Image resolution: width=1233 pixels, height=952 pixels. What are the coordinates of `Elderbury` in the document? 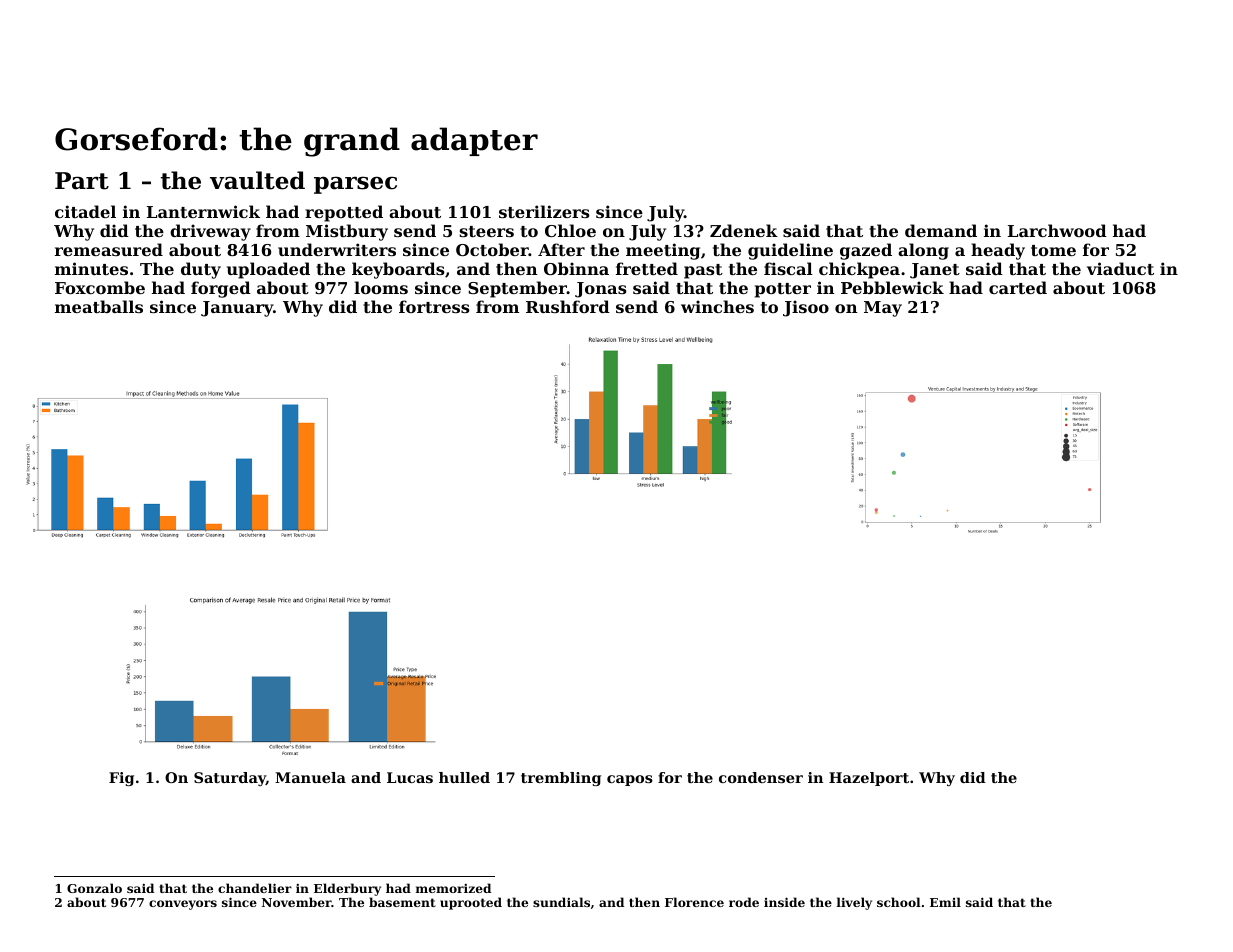 It's located at (347, 889).
